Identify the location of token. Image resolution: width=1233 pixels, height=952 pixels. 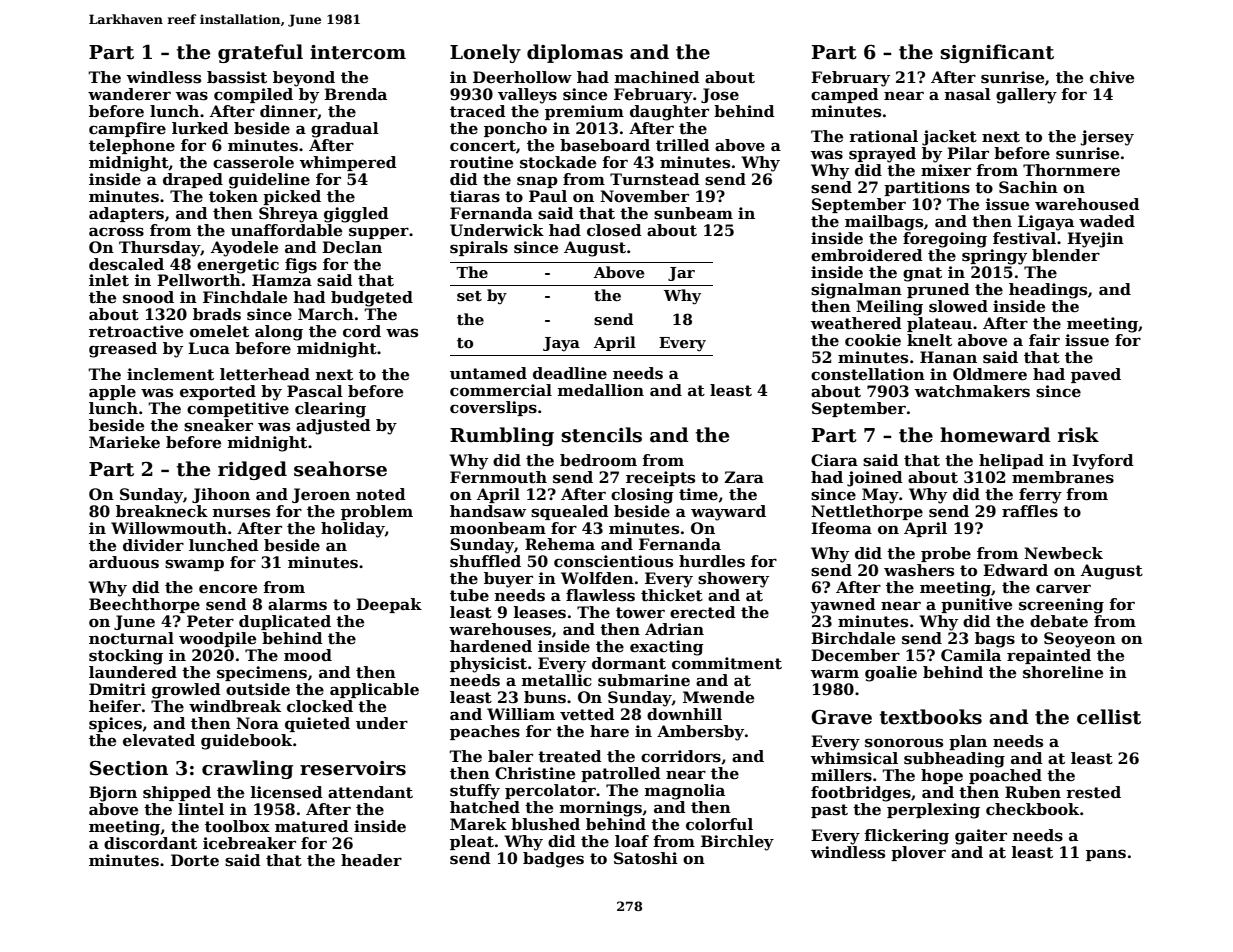
(233, 196).
